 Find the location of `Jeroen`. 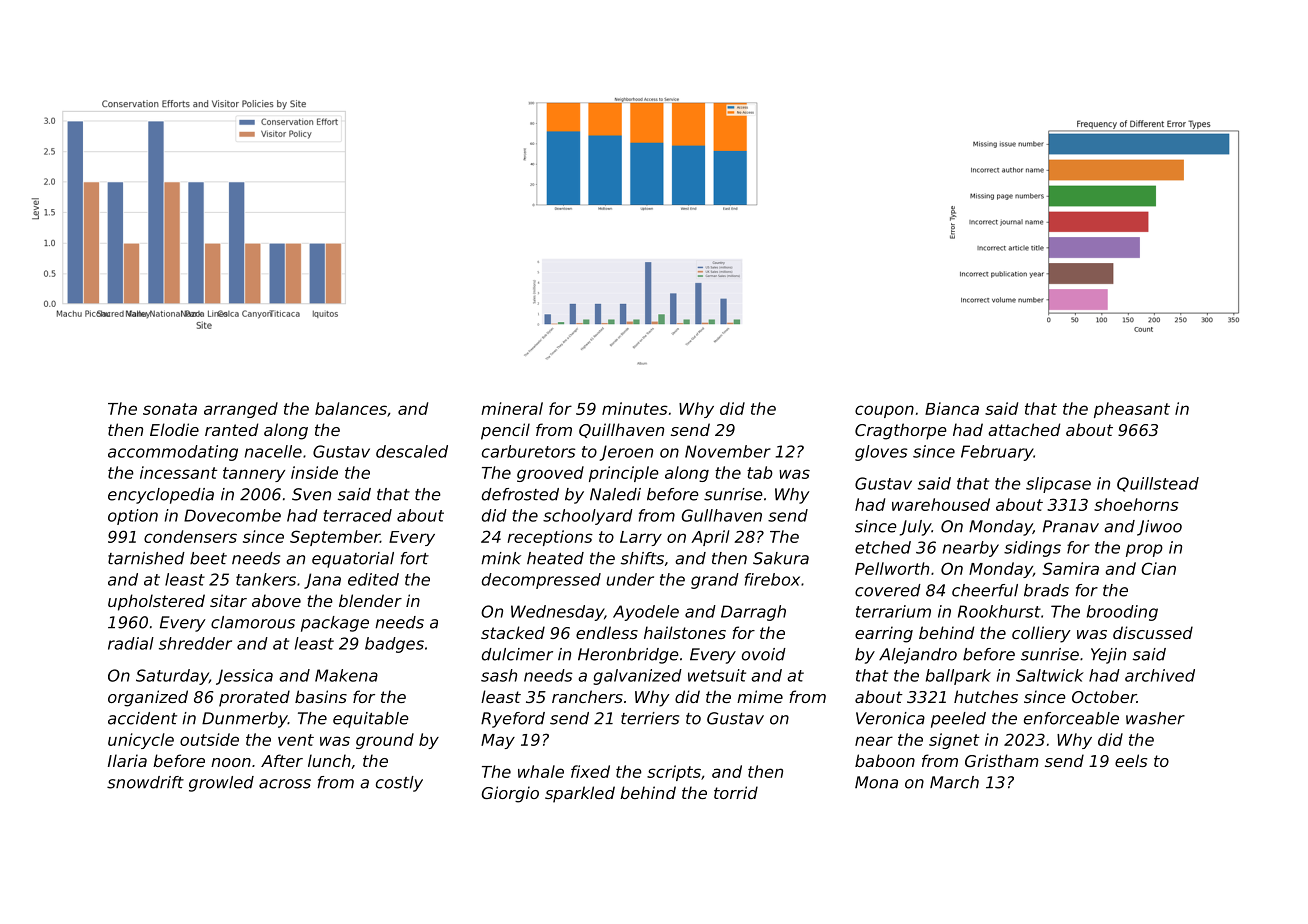

Jeroen is located at coordinates (626, 453).
